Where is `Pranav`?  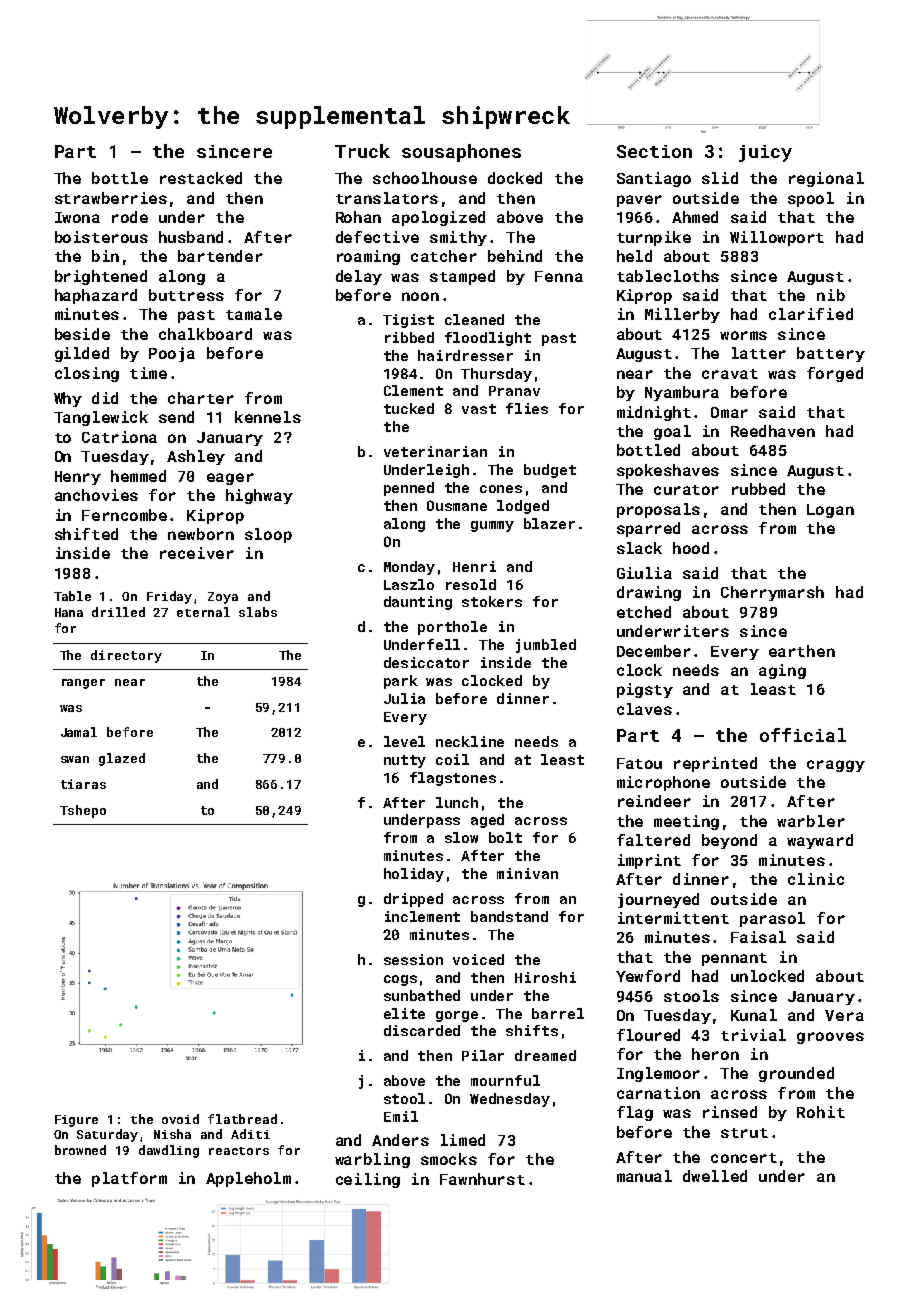 Pranav is located at coordinates (514, 391).
